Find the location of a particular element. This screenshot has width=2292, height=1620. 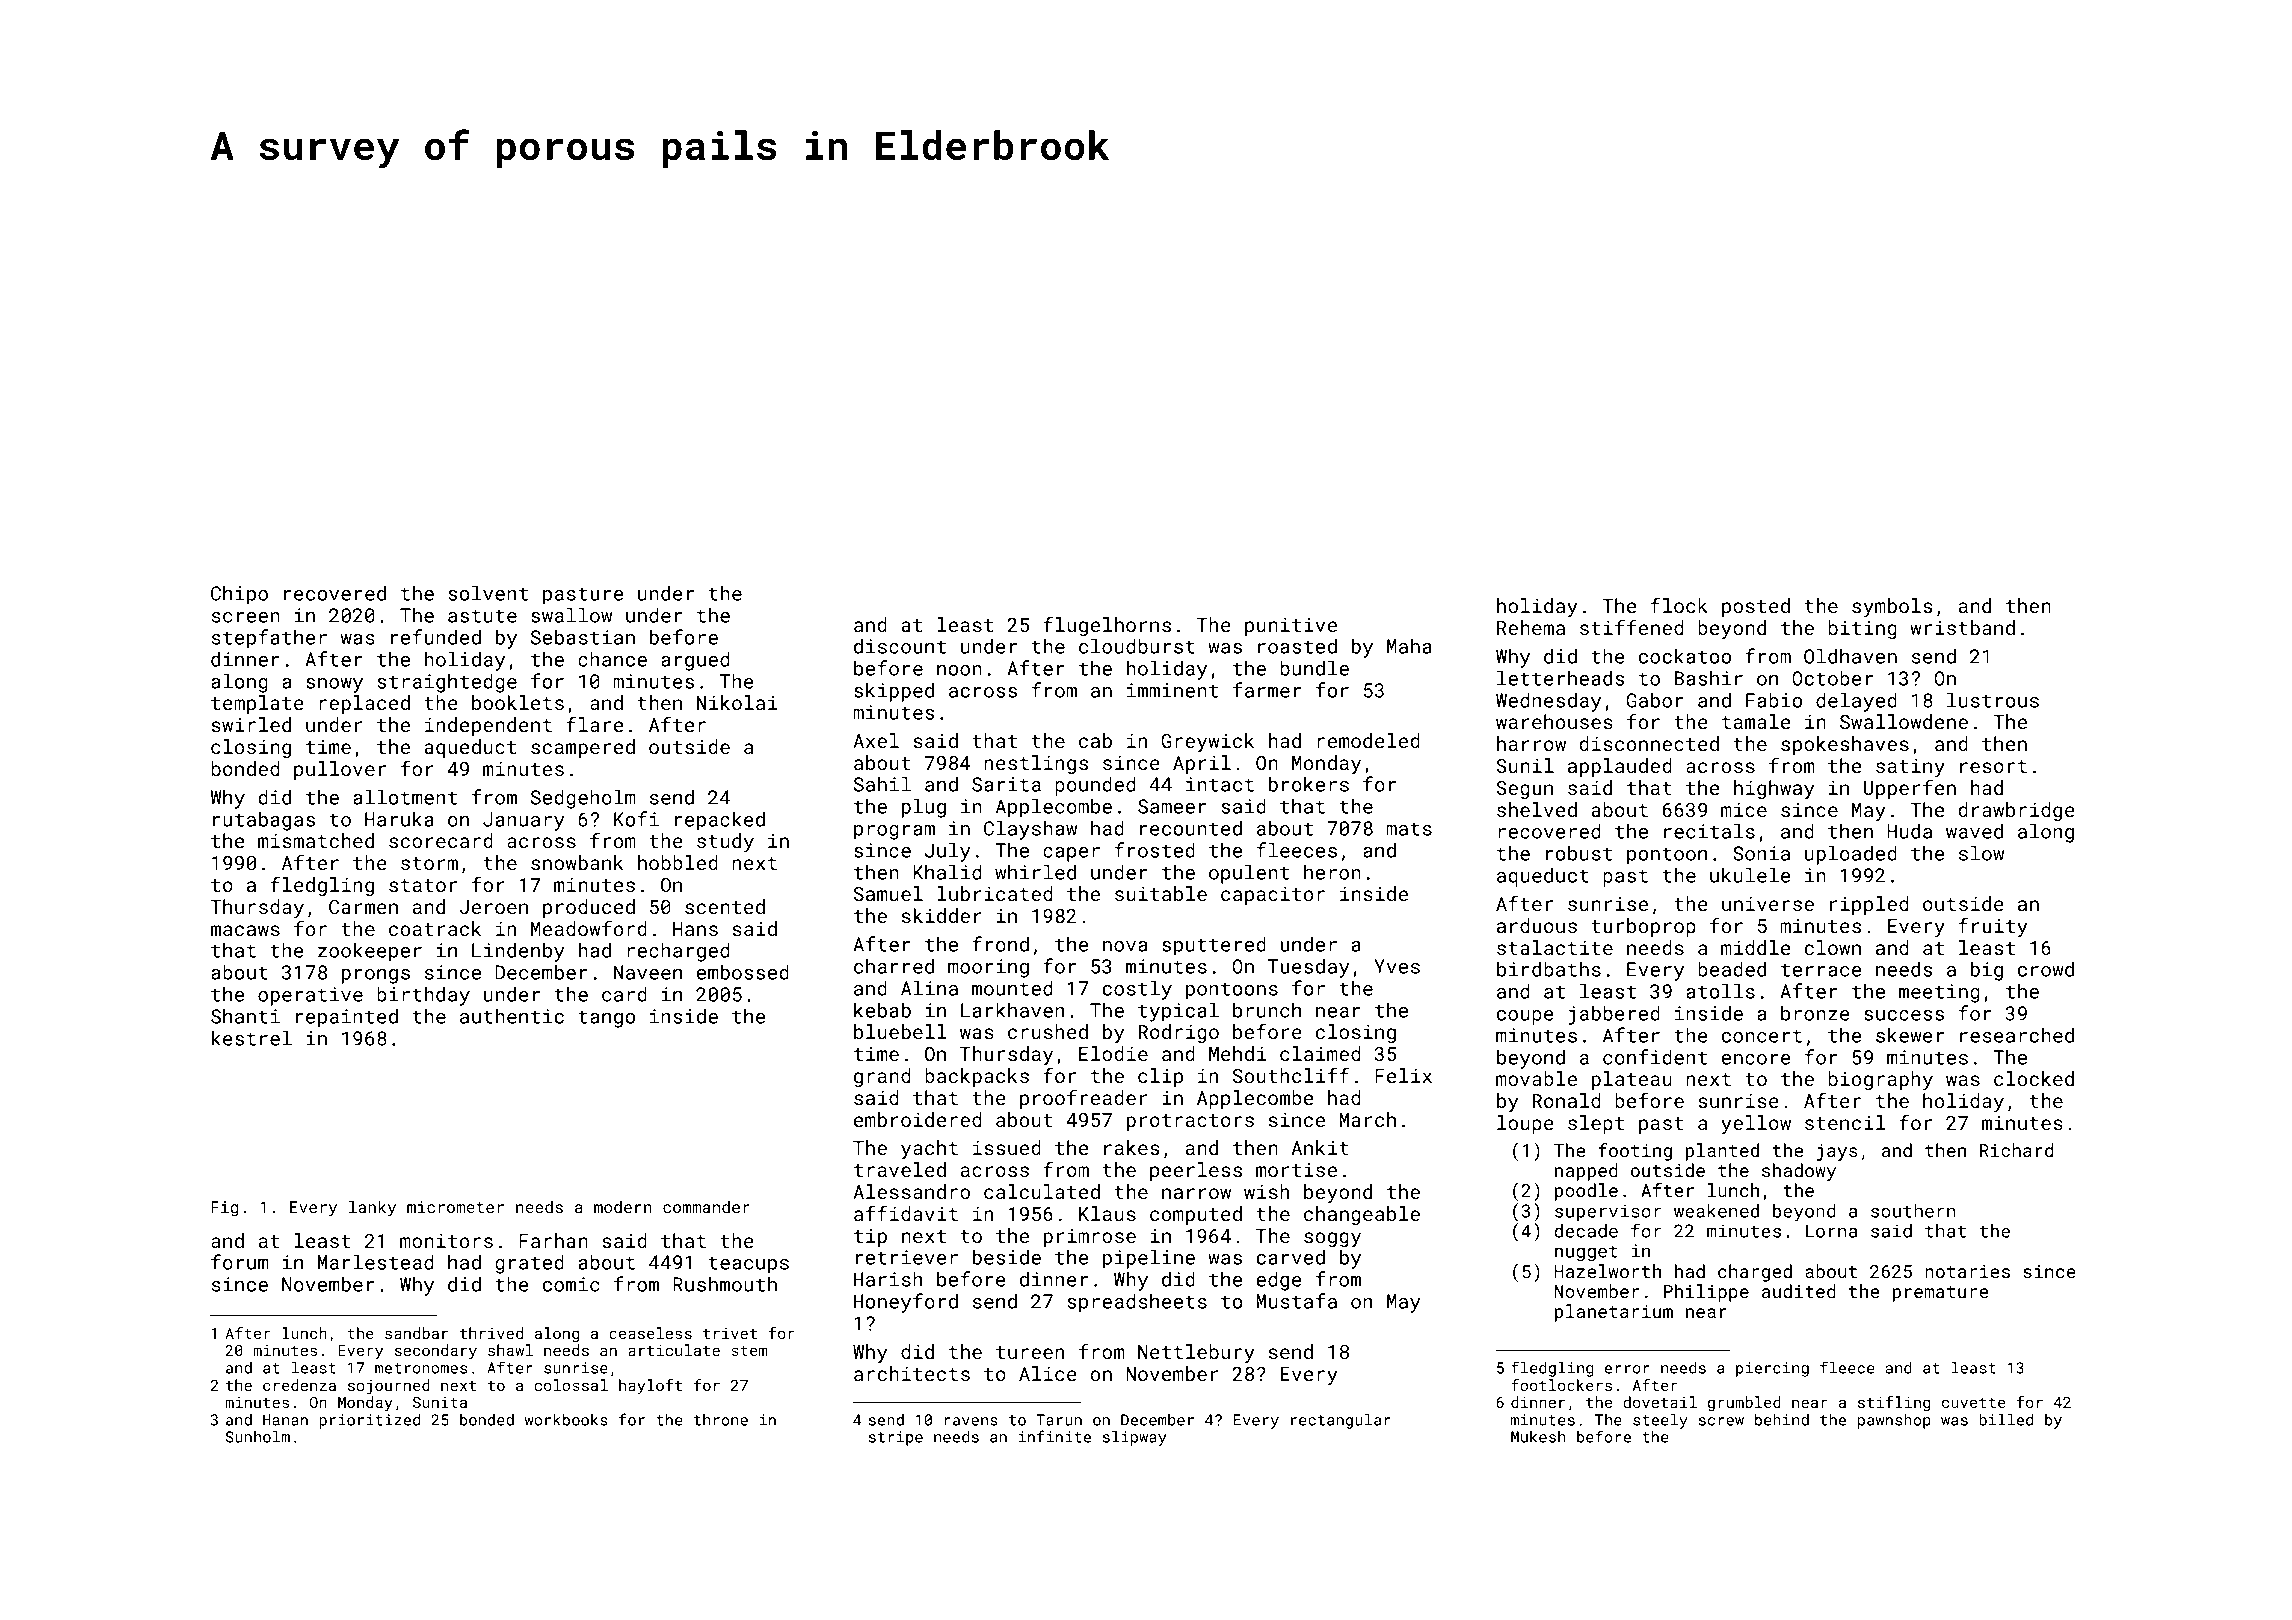

Nettlebury is located at coordinates (1196, 1353).
